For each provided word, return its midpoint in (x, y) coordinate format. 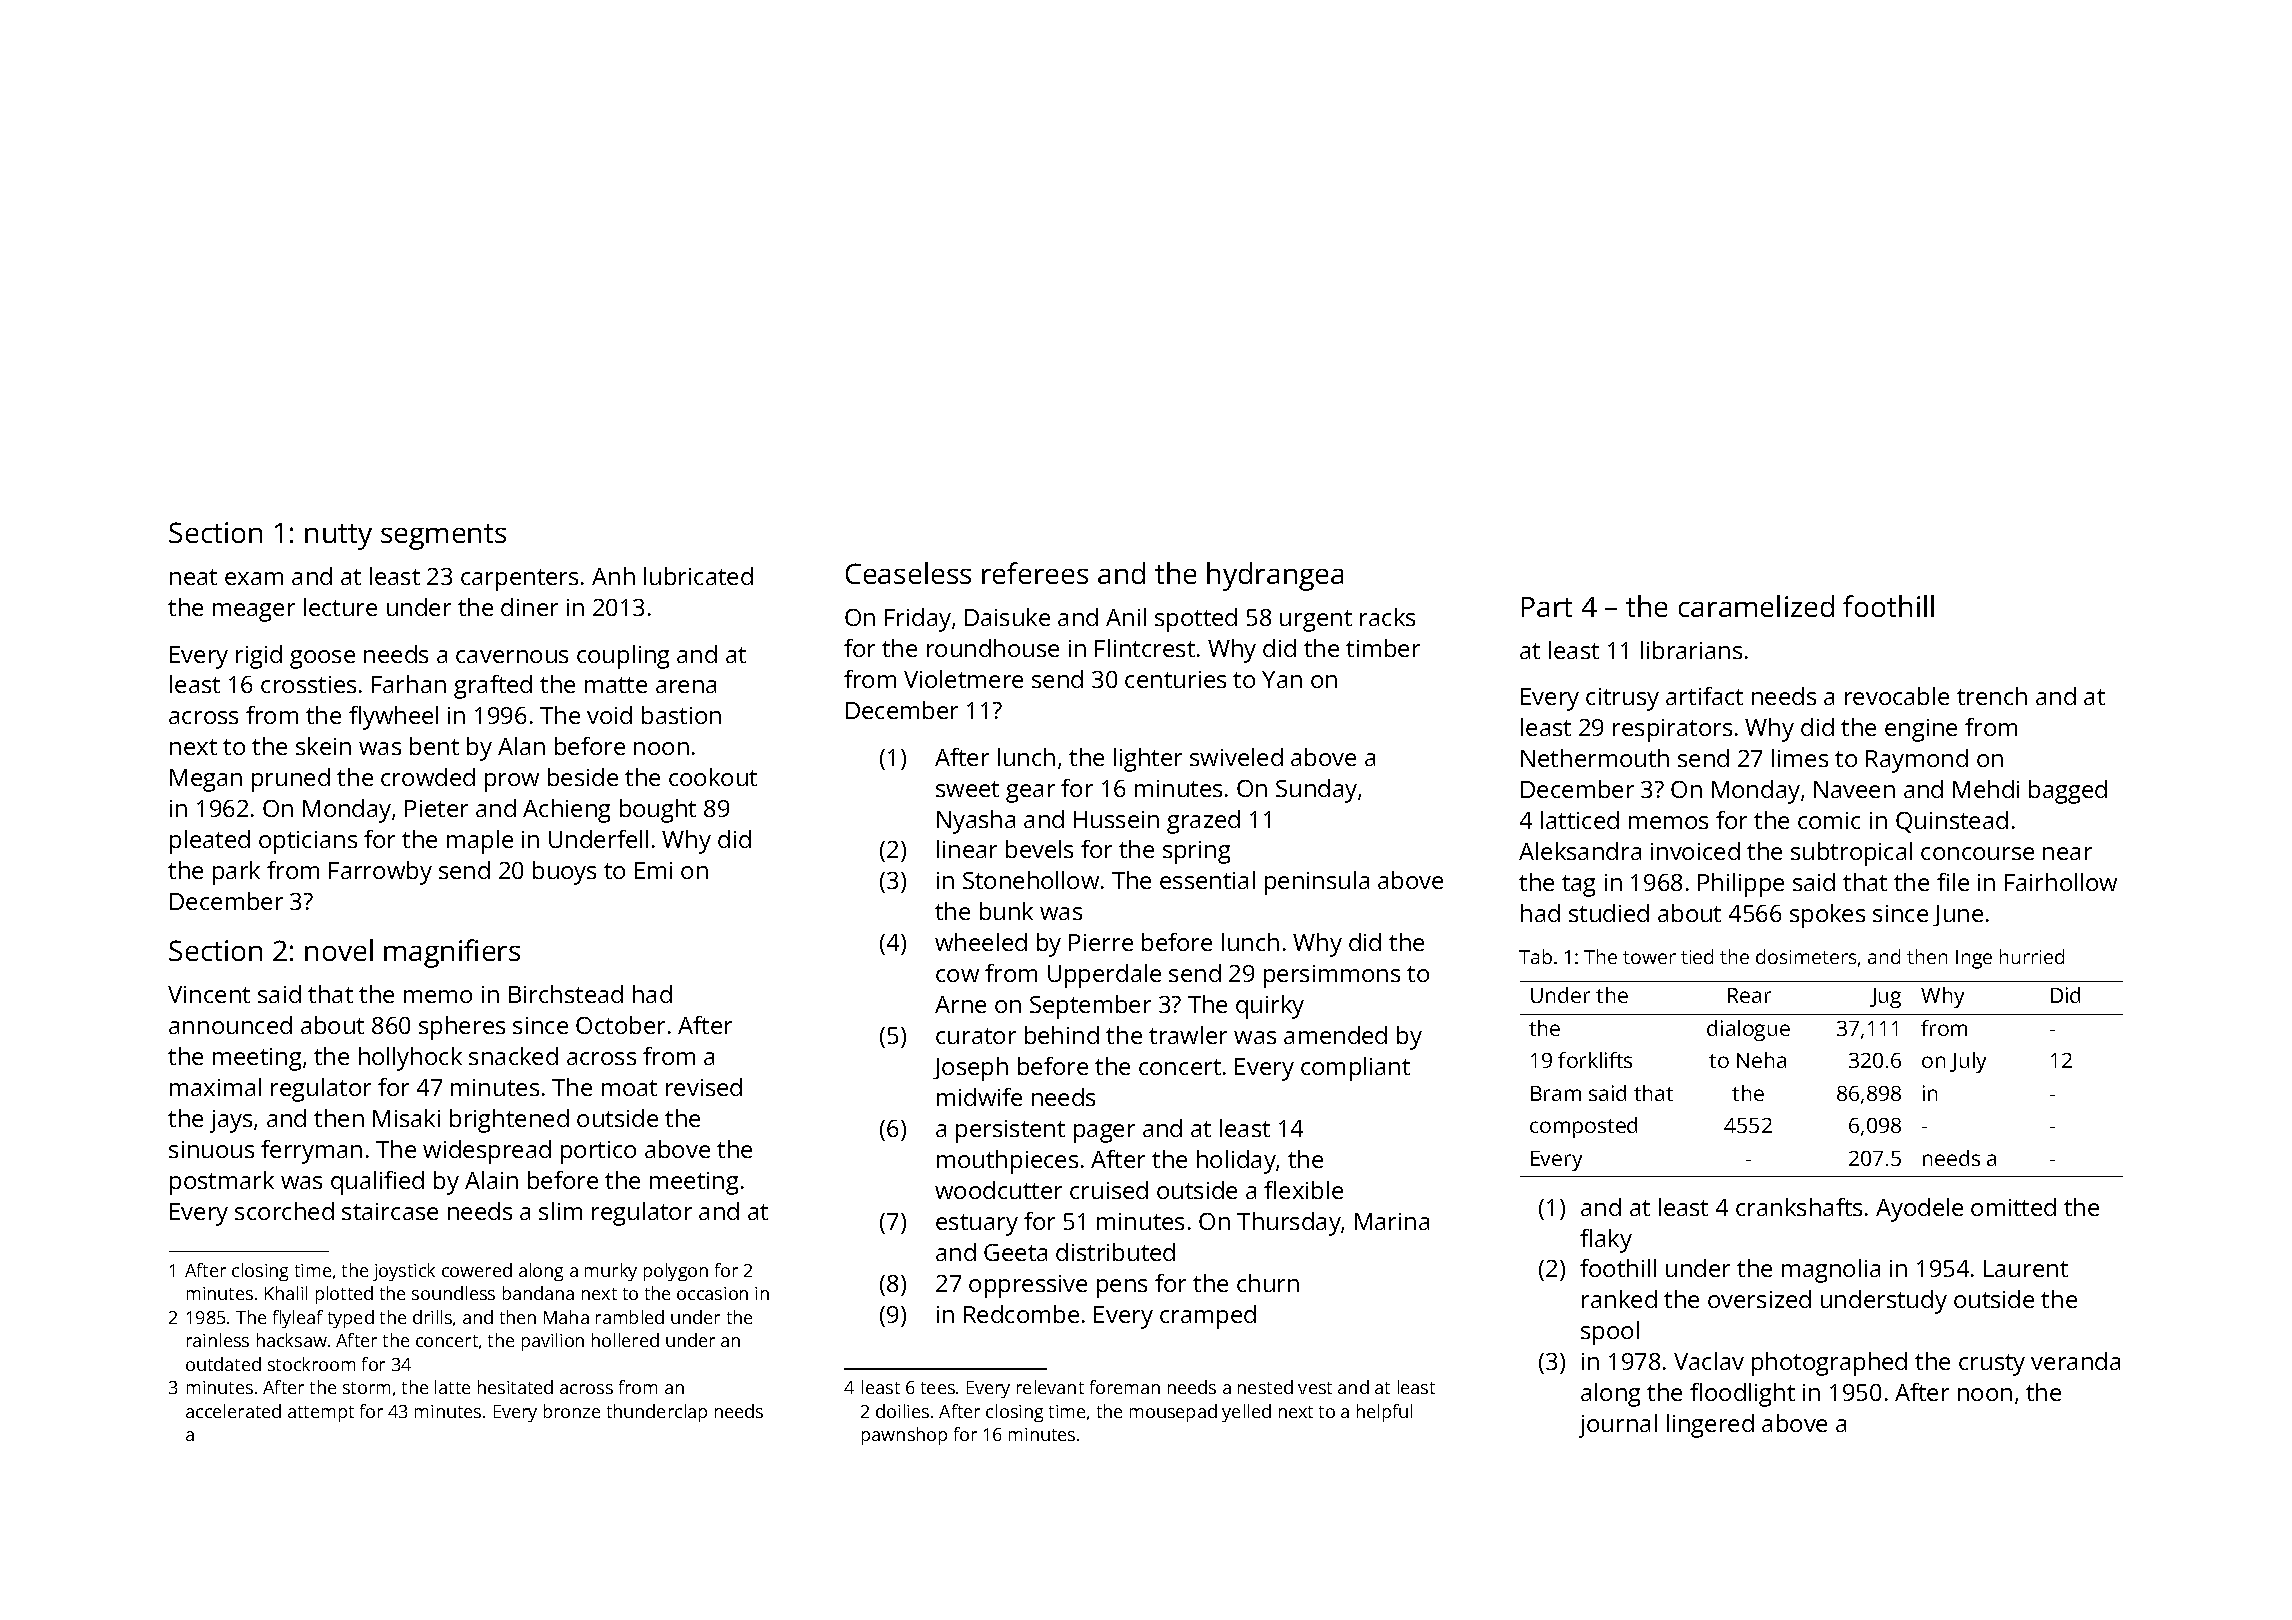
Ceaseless (908, 573)
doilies (902, 1411)
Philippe (1741, 885)
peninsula (1317, 883)
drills (432, 1317)
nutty (338, 537)
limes (1800, 758)
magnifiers (452, 953)
